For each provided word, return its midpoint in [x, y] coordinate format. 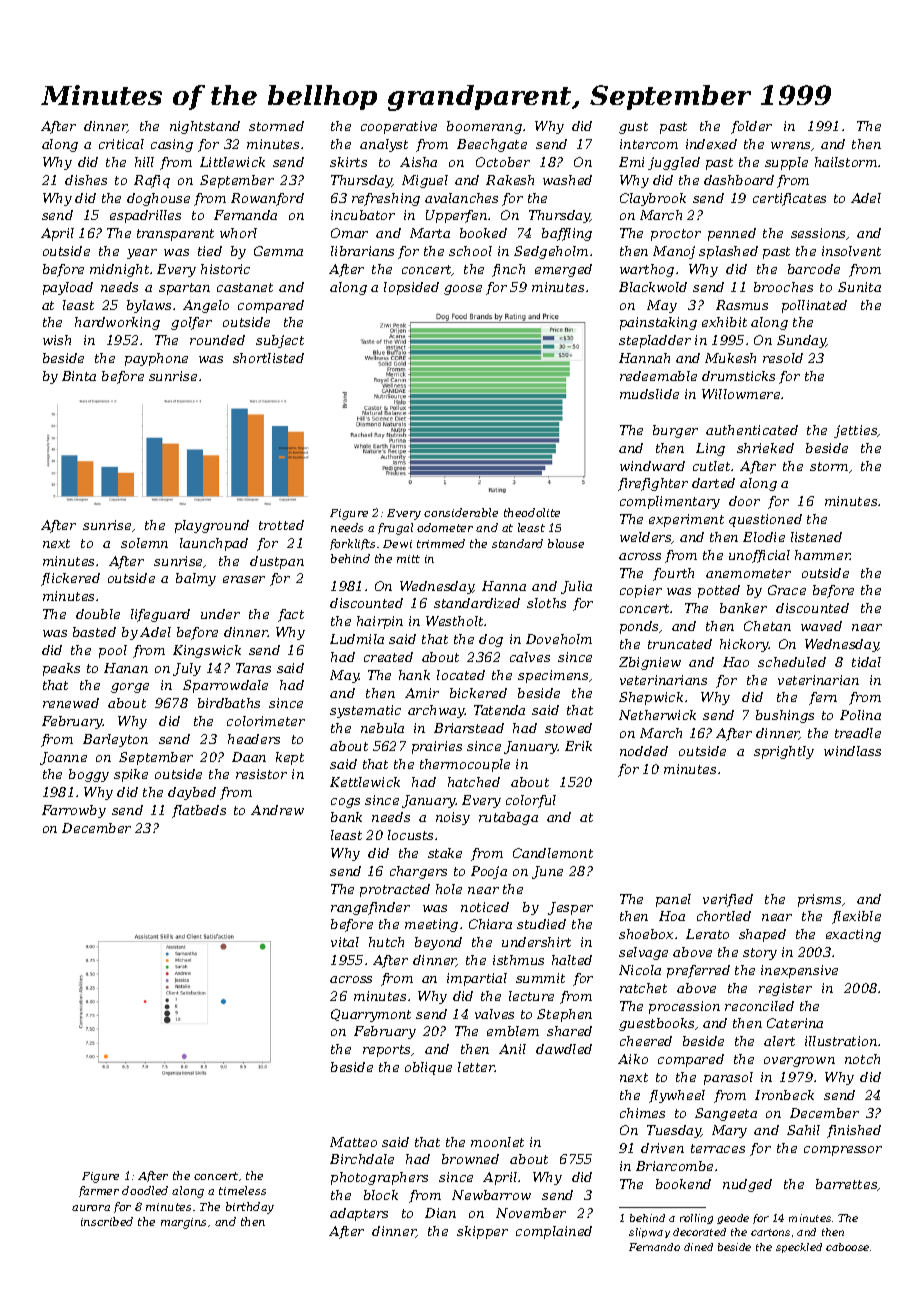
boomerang [484, 127]
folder [751, 127]
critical [121, 144]
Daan [249, 757]
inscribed [107, 1221]
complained [554, 1232]
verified [728, 900]
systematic [365, 711]
